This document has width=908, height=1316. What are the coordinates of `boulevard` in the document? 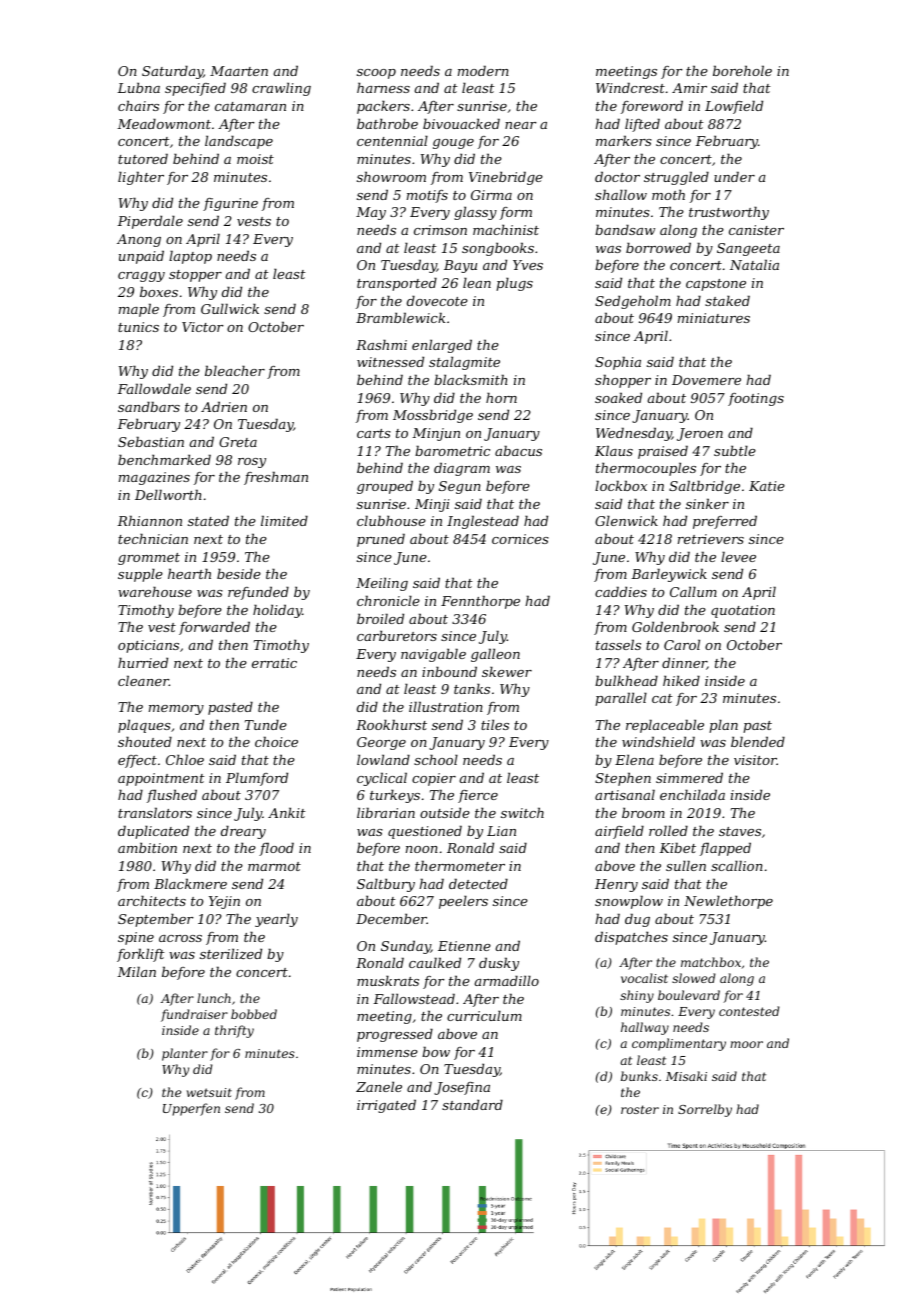 It's located at (689, 995).
